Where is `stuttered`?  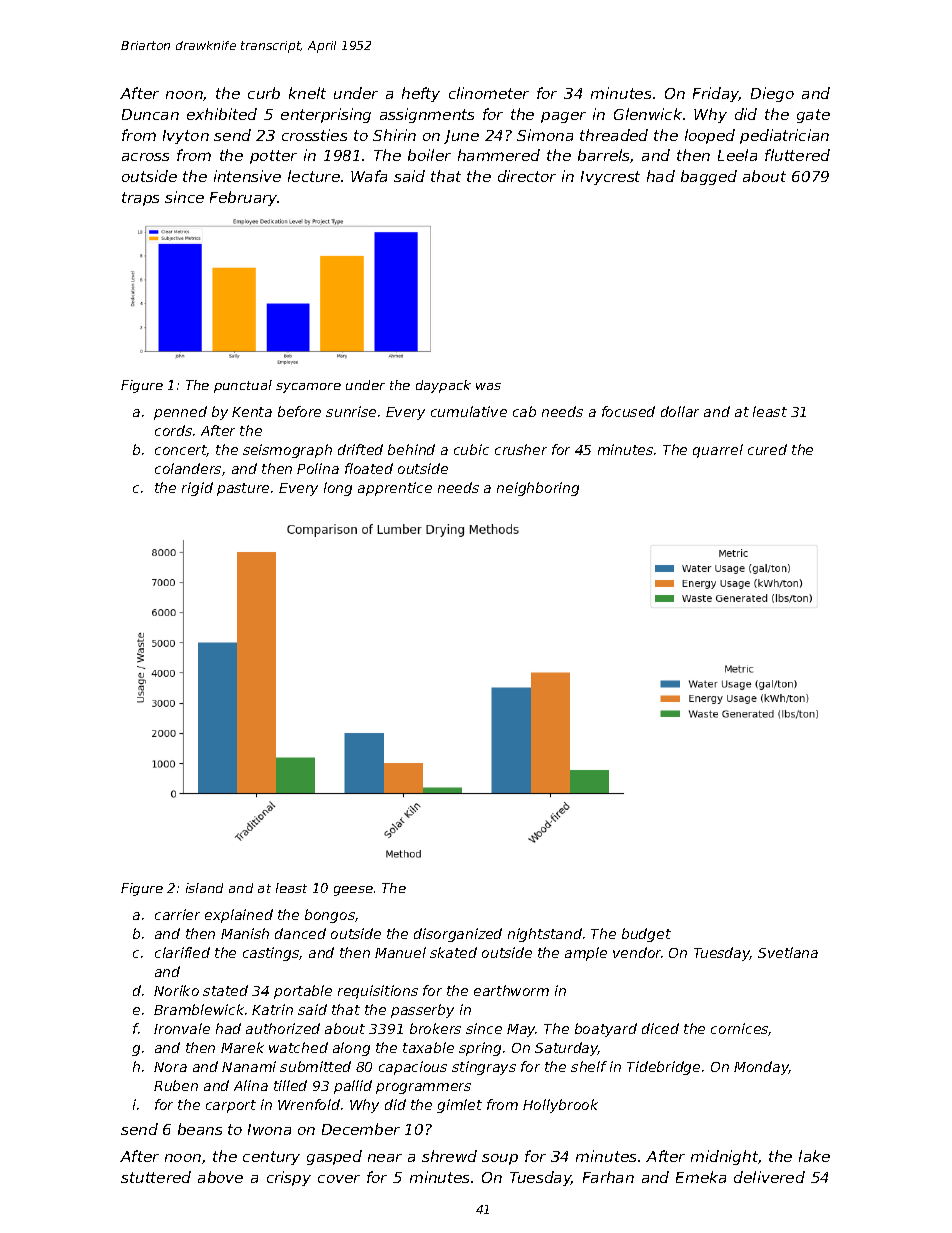
stuttered is located at coordinates (156, 1177).
